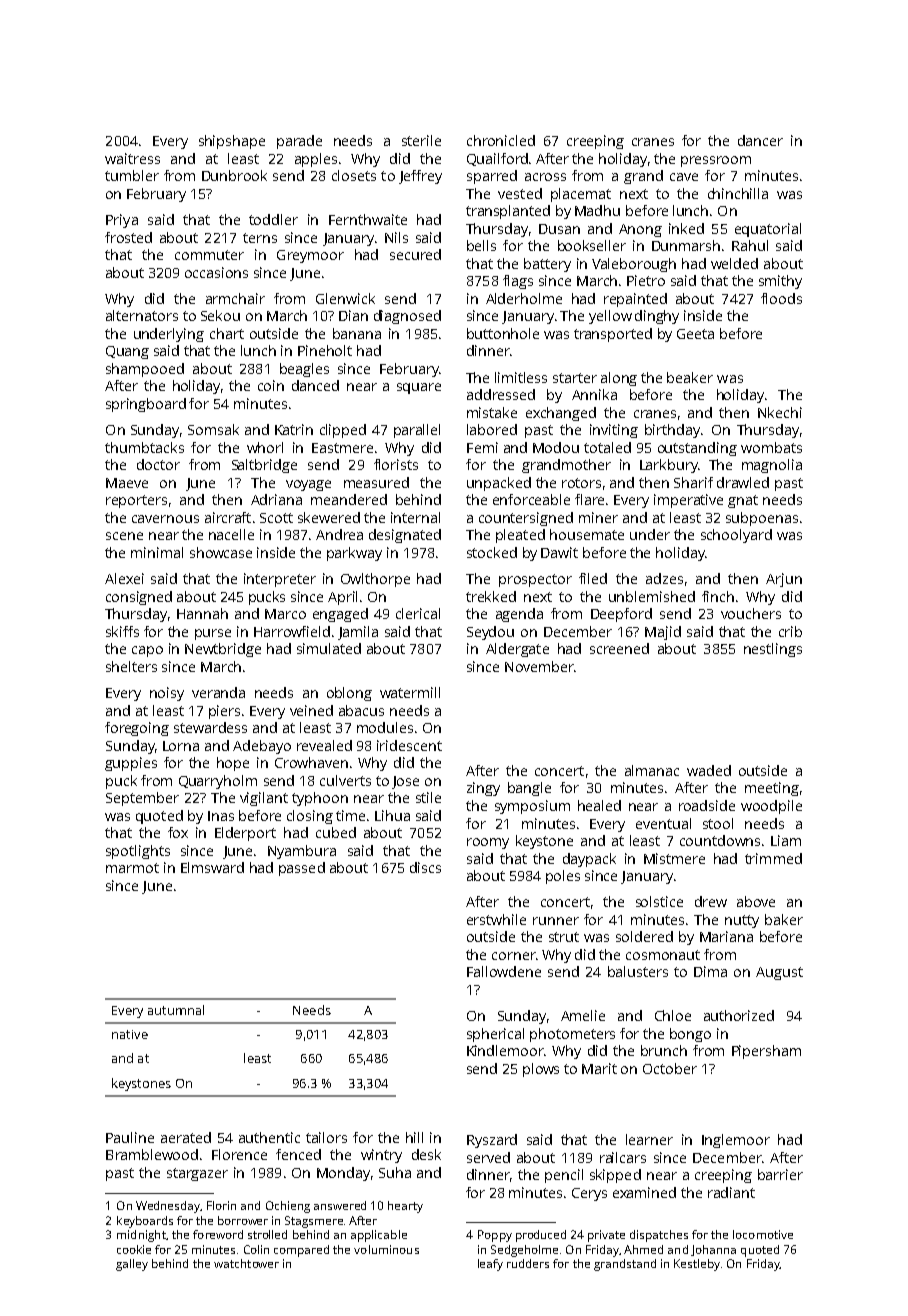  What do you see at coordinates (213, 429) in the page?
I see `Somsak` at bounding box center [213, 429].
